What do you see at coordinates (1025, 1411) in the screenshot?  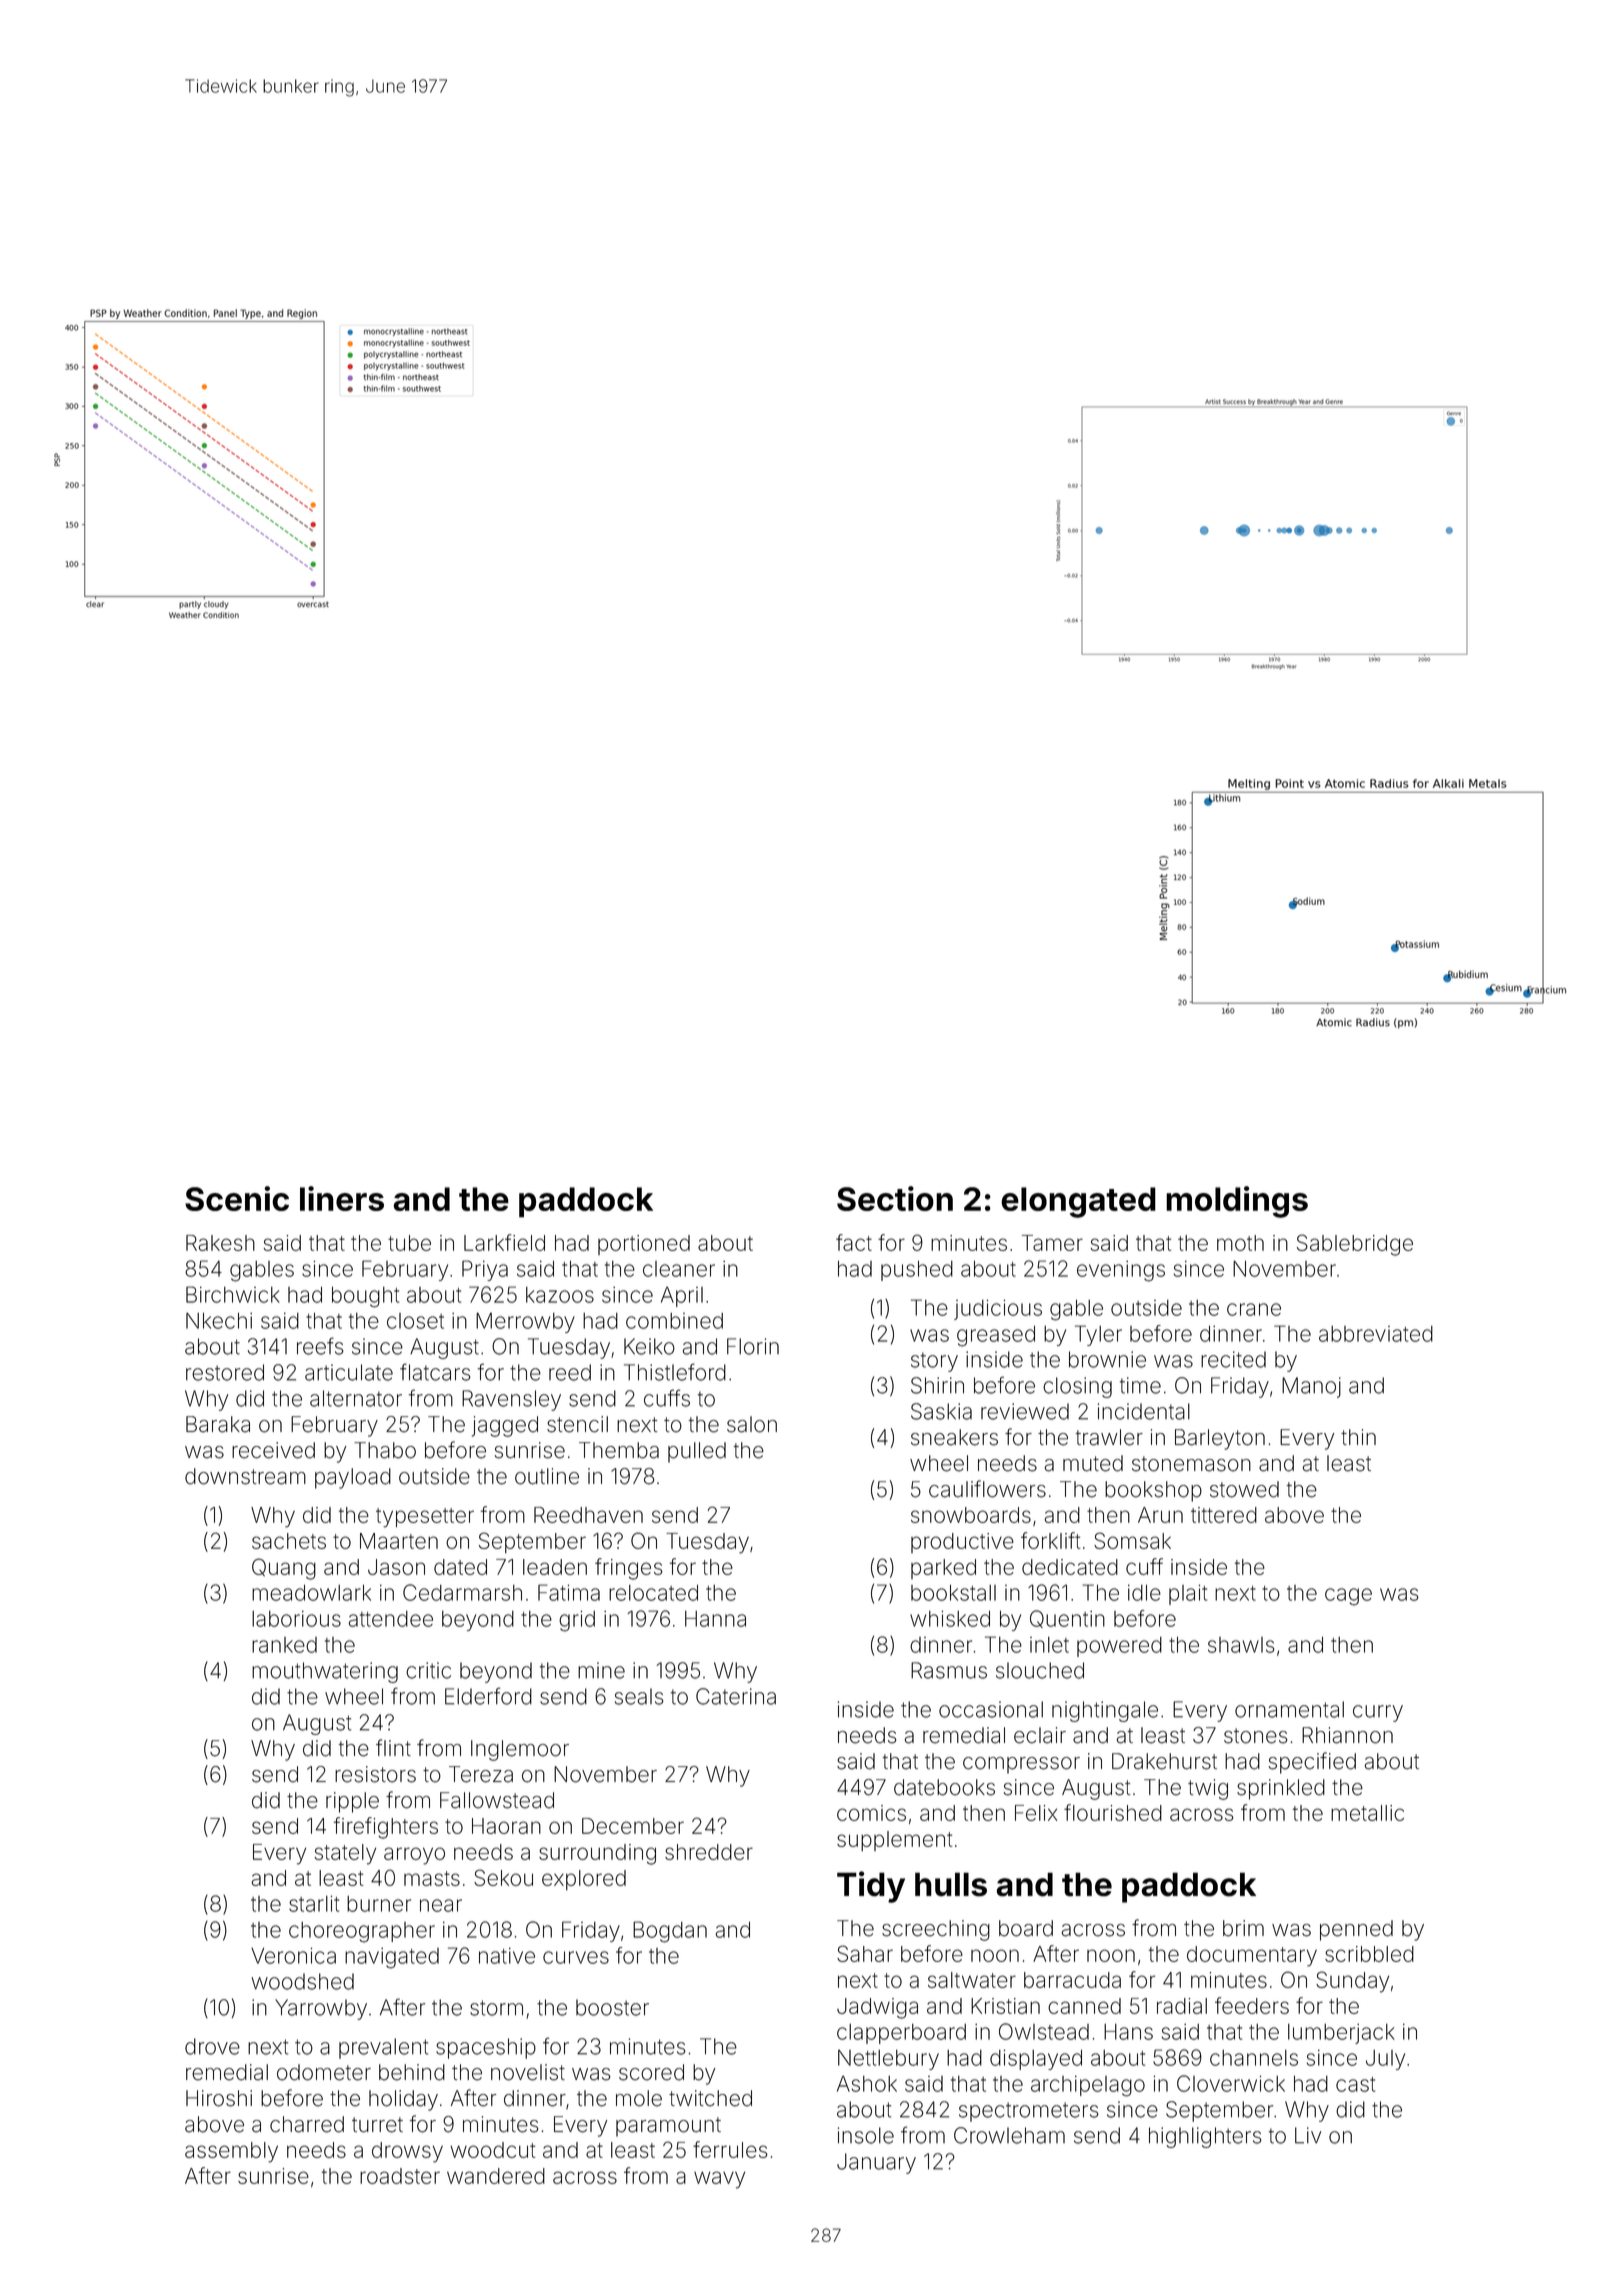 I see `reviewed` at bounding box center [1025, 1411].
